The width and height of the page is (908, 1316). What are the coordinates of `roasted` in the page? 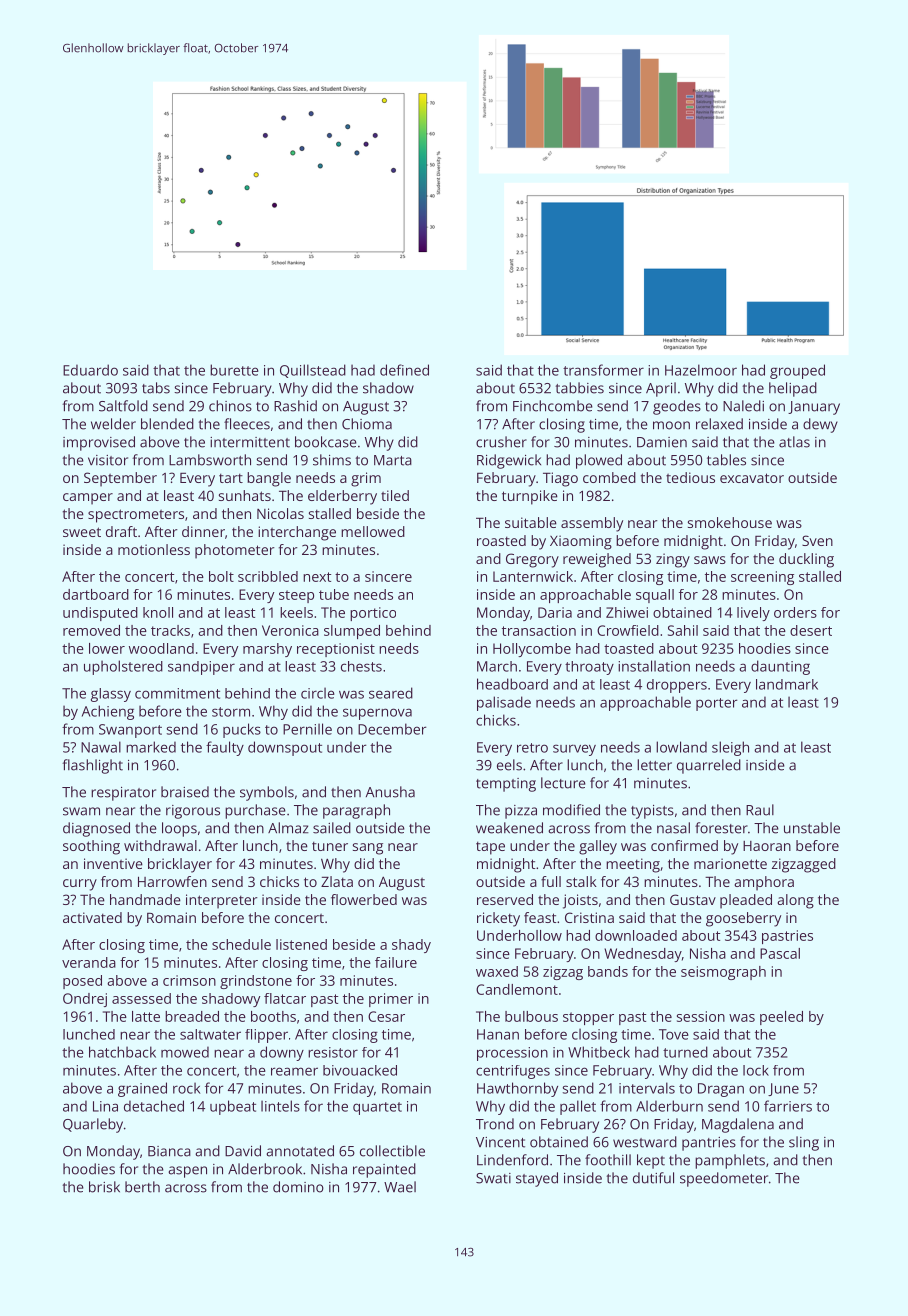 It's located at (501, 540).
